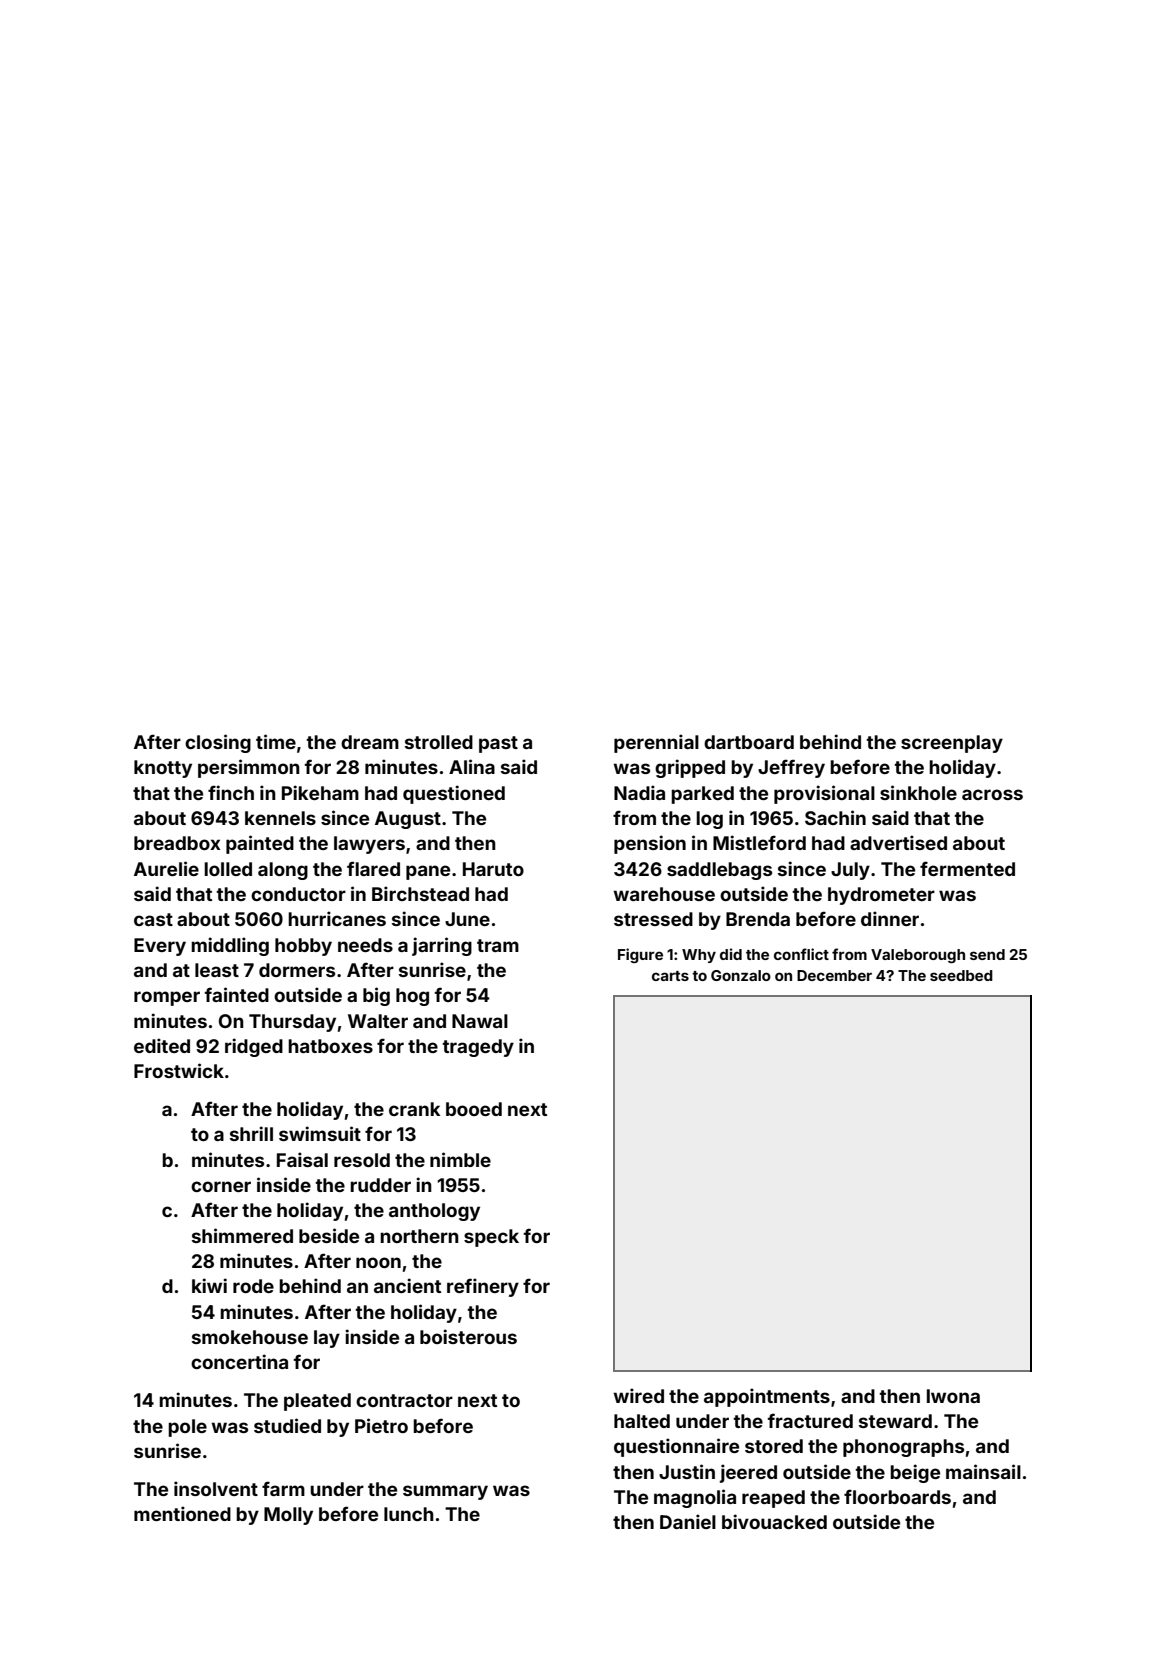 Image resolution: width=1165 pixels, height=1654 pixels. What do you see at coordinates (283, 1488) in the image?
I see `farm` at bounding box center [283, 1488].
